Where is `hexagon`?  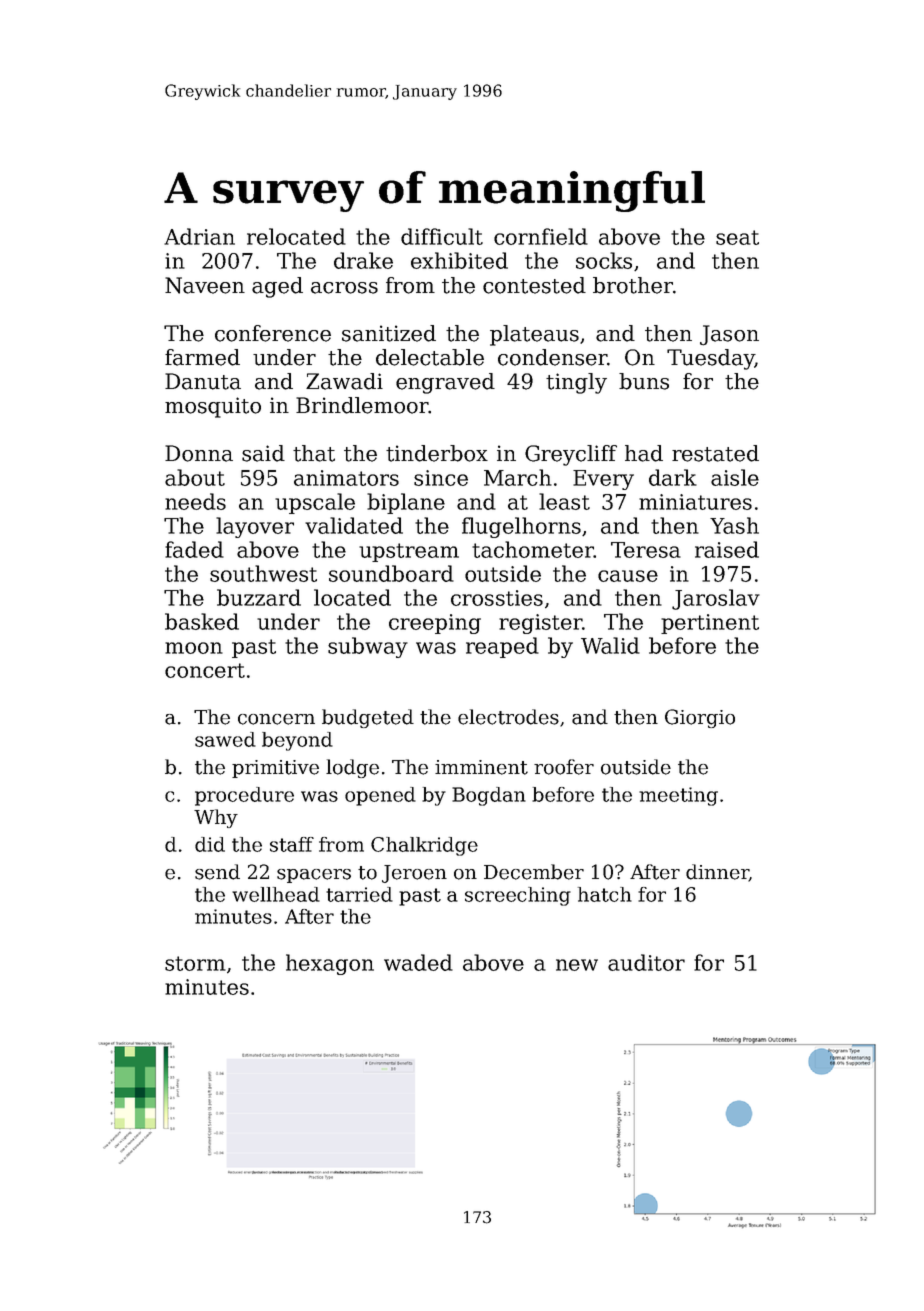
hexagon is located at coordinates (330, 964).
